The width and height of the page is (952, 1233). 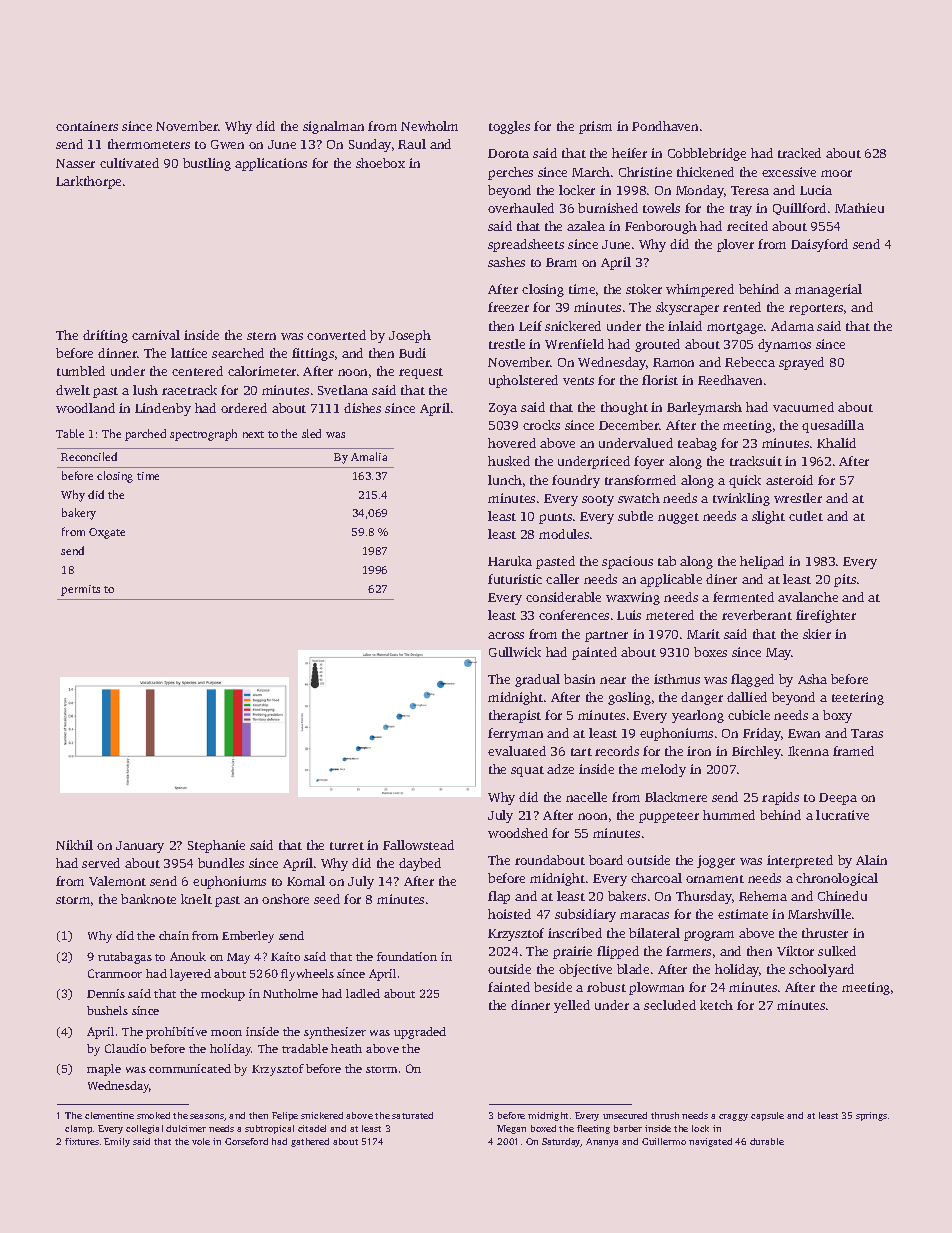 I want to click on farmers, so click(x=688, y=951).
